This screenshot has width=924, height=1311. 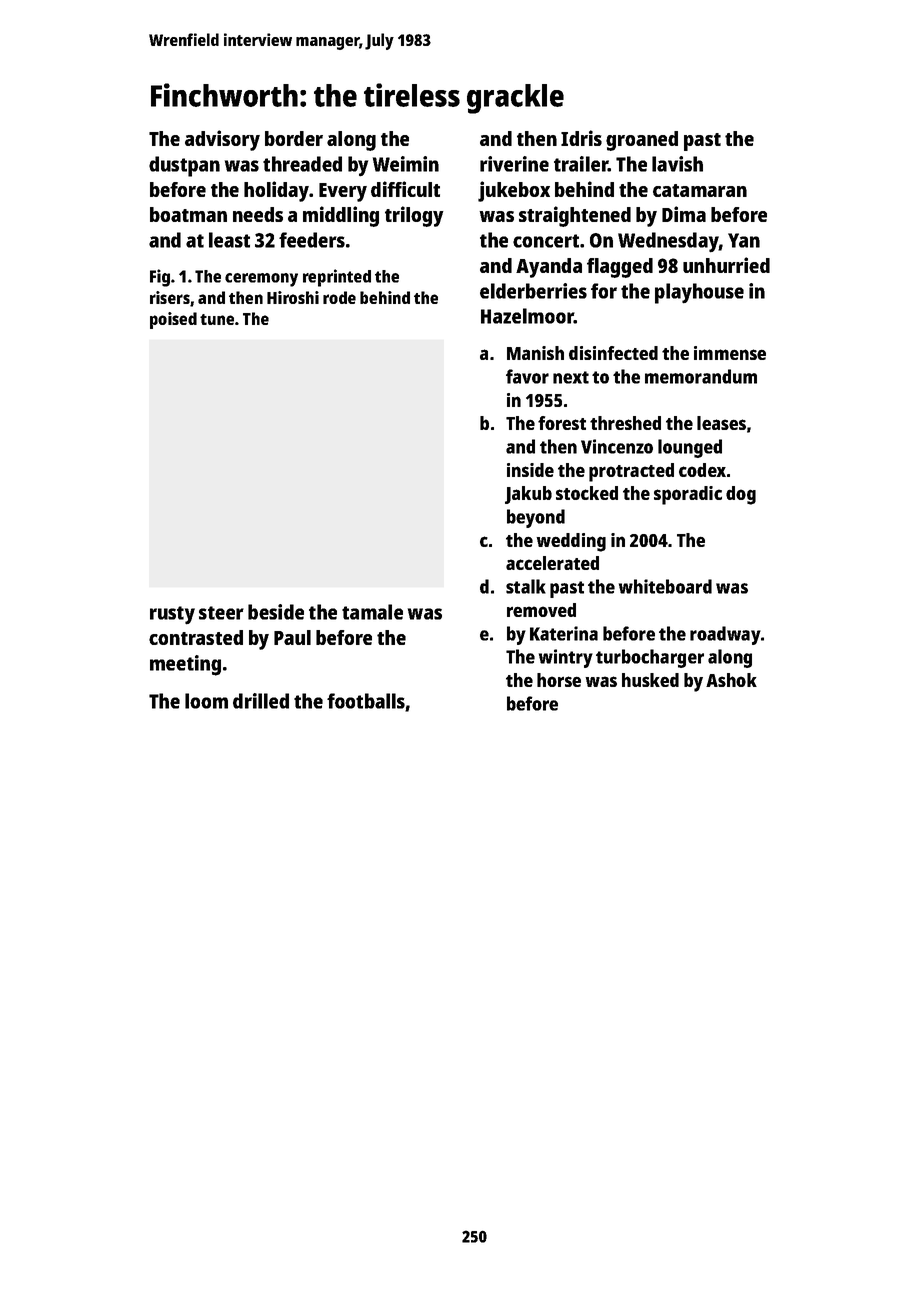 What do you see at coordinates (700, 190) in the screenshot?
I see `catamaran` at bounding box center [700, 190].
